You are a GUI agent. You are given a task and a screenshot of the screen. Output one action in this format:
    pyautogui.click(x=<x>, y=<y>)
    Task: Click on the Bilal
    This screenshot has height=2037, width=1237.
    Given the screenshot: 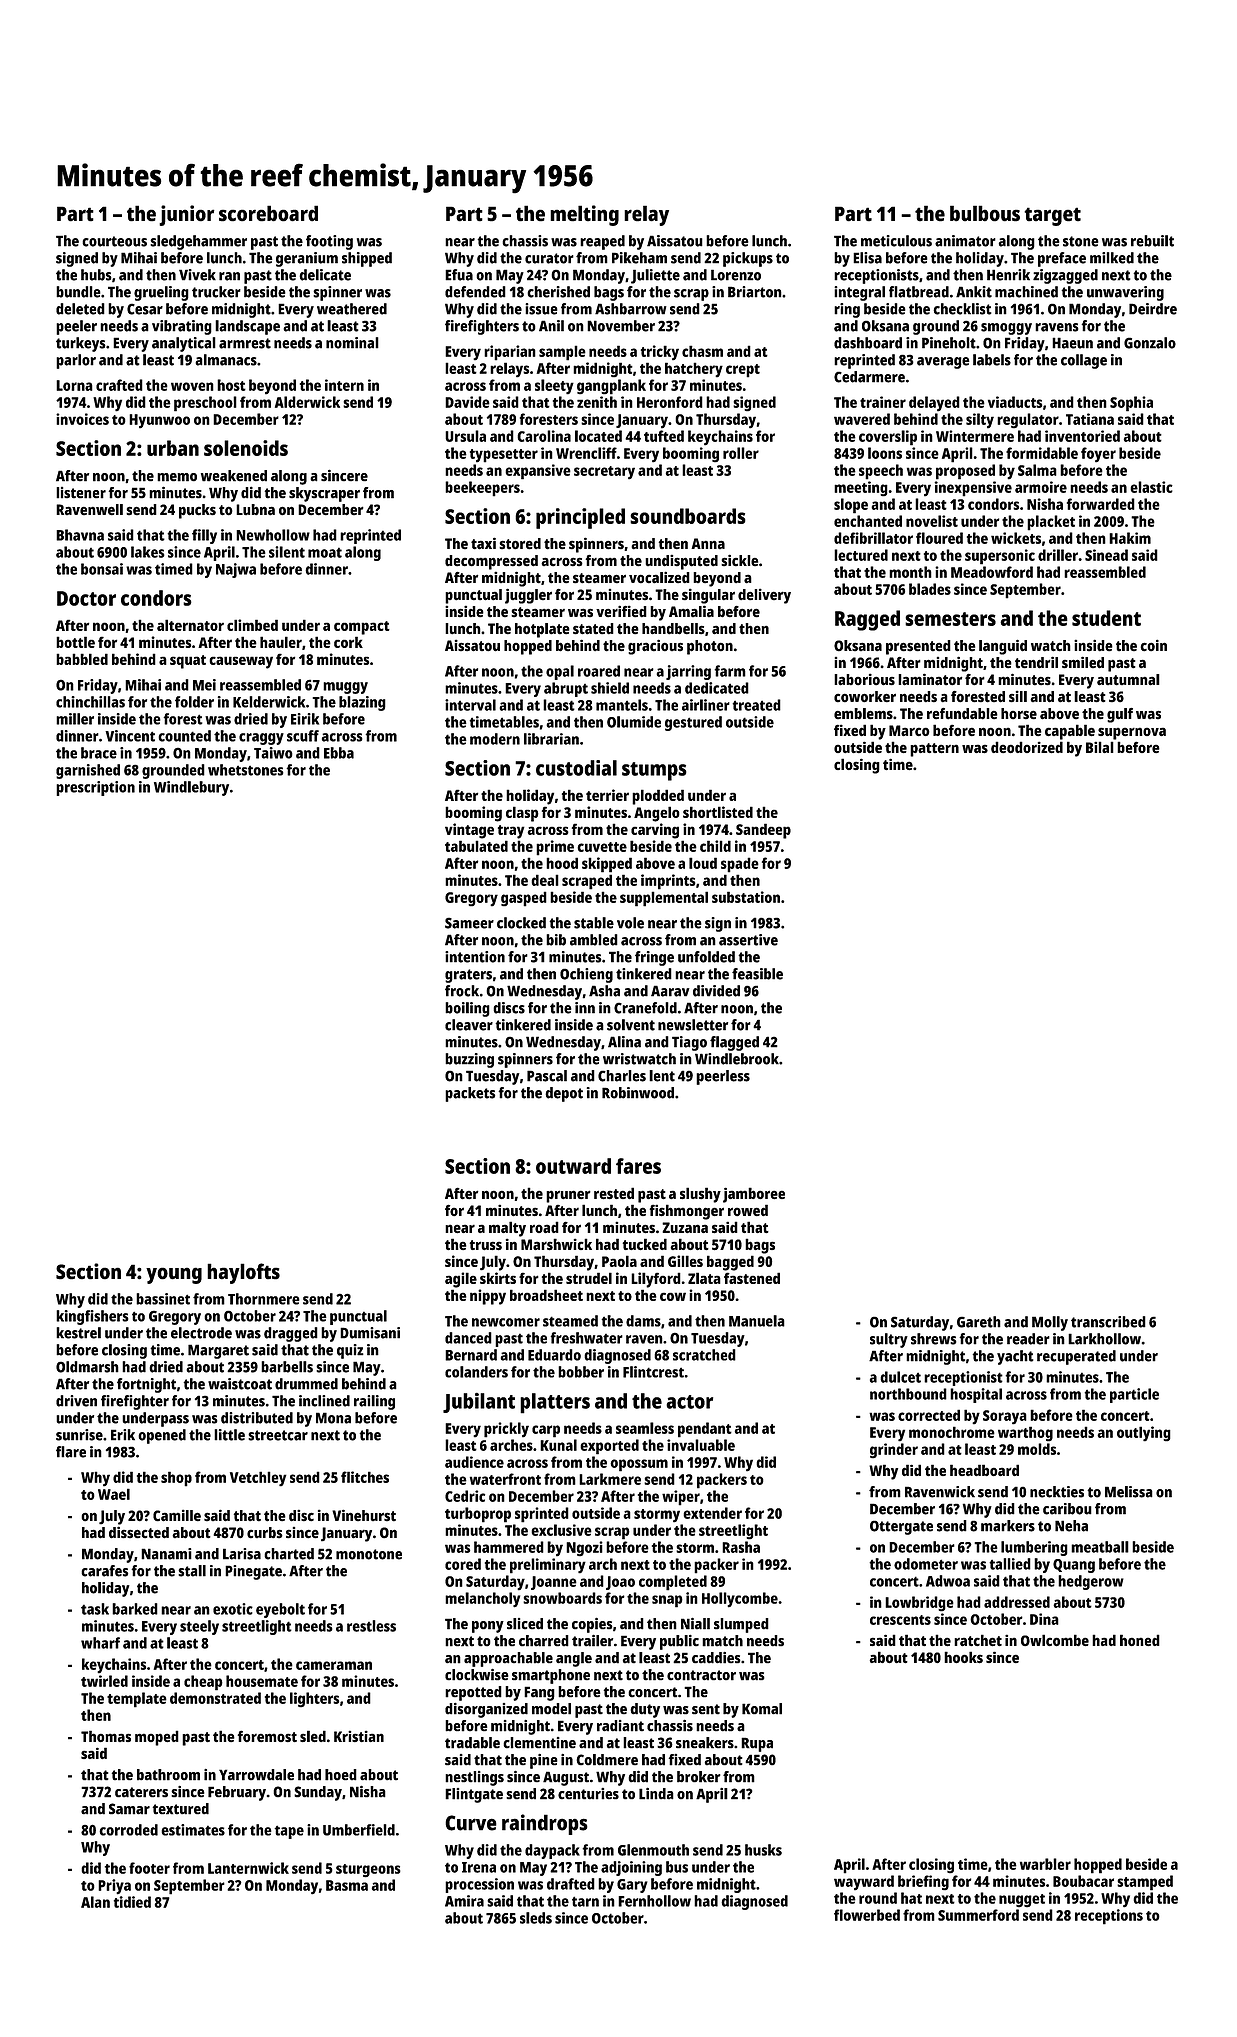 What is the action you would take?
    pyautogui.click(x=1100, y=747)
